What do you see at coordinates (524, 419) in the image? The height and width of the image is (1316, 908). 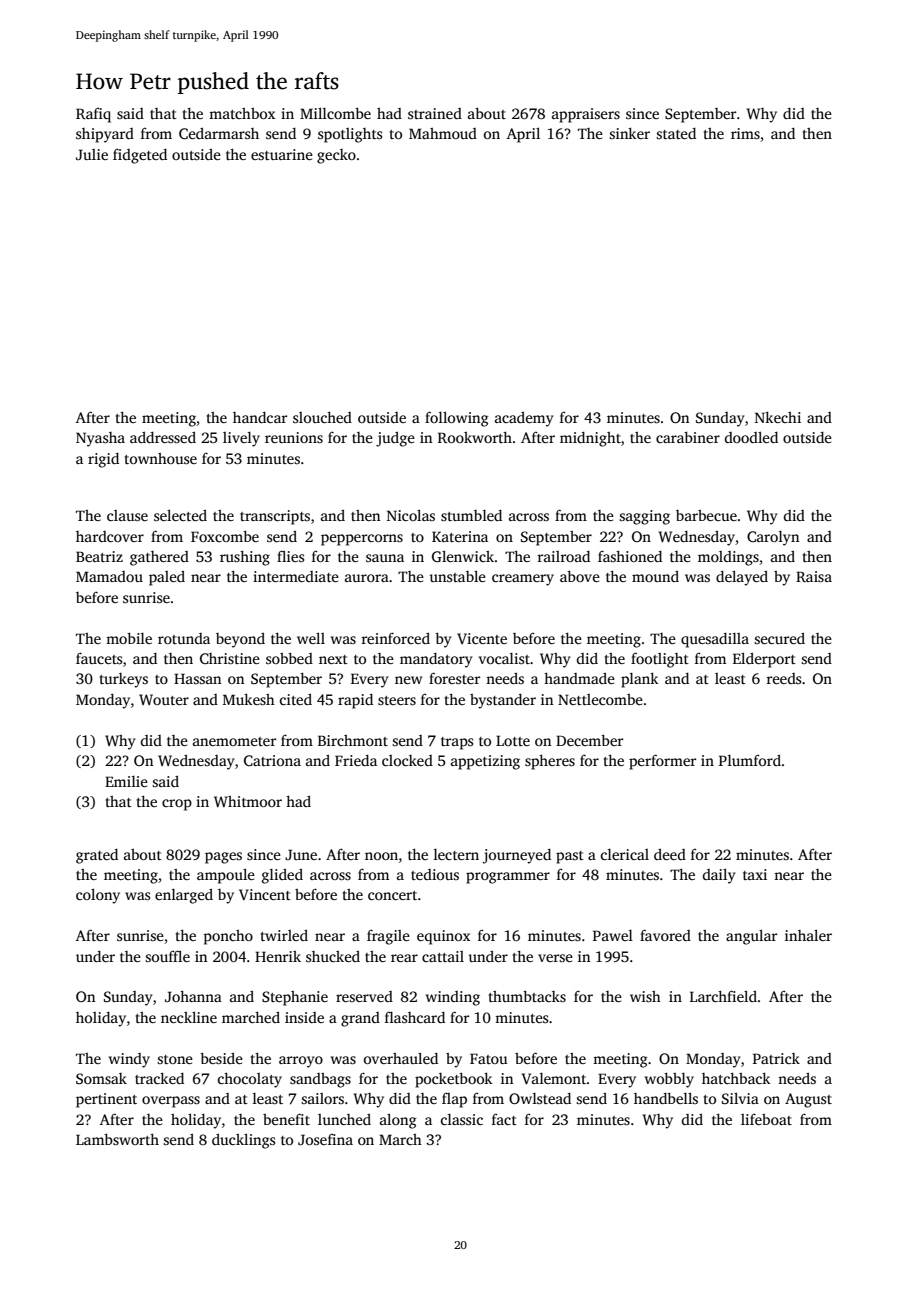 I see `academy` at bounding box center [524, 419].
